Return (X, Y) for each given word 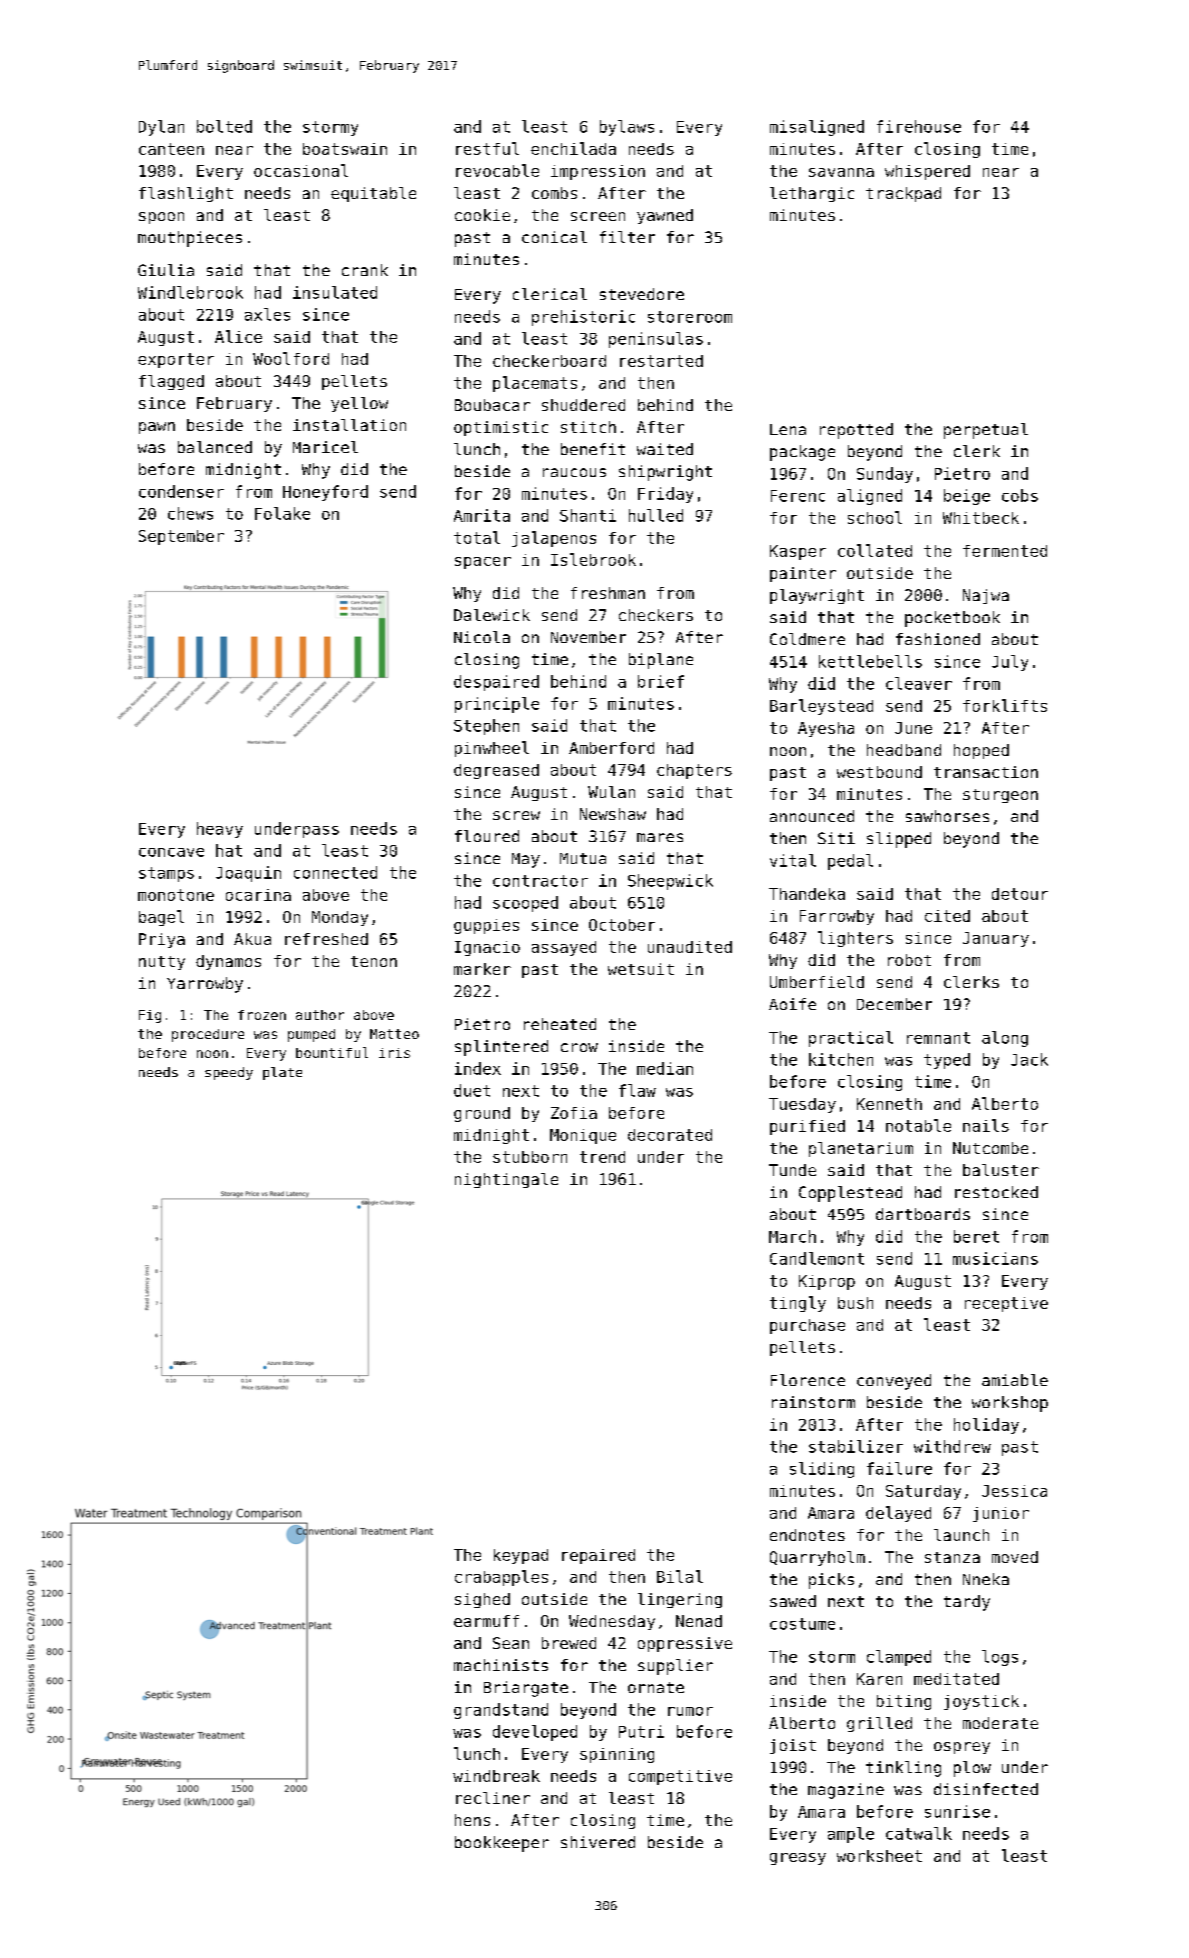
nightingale (506, 1180)
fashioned (938, 639)
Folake (282, 513)
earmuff (486, 1621)
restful (487, 148)
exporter (176, 360)
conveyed (894, 1382)
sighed (482, 1600)
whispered (927, 172)
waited (665, 449)
